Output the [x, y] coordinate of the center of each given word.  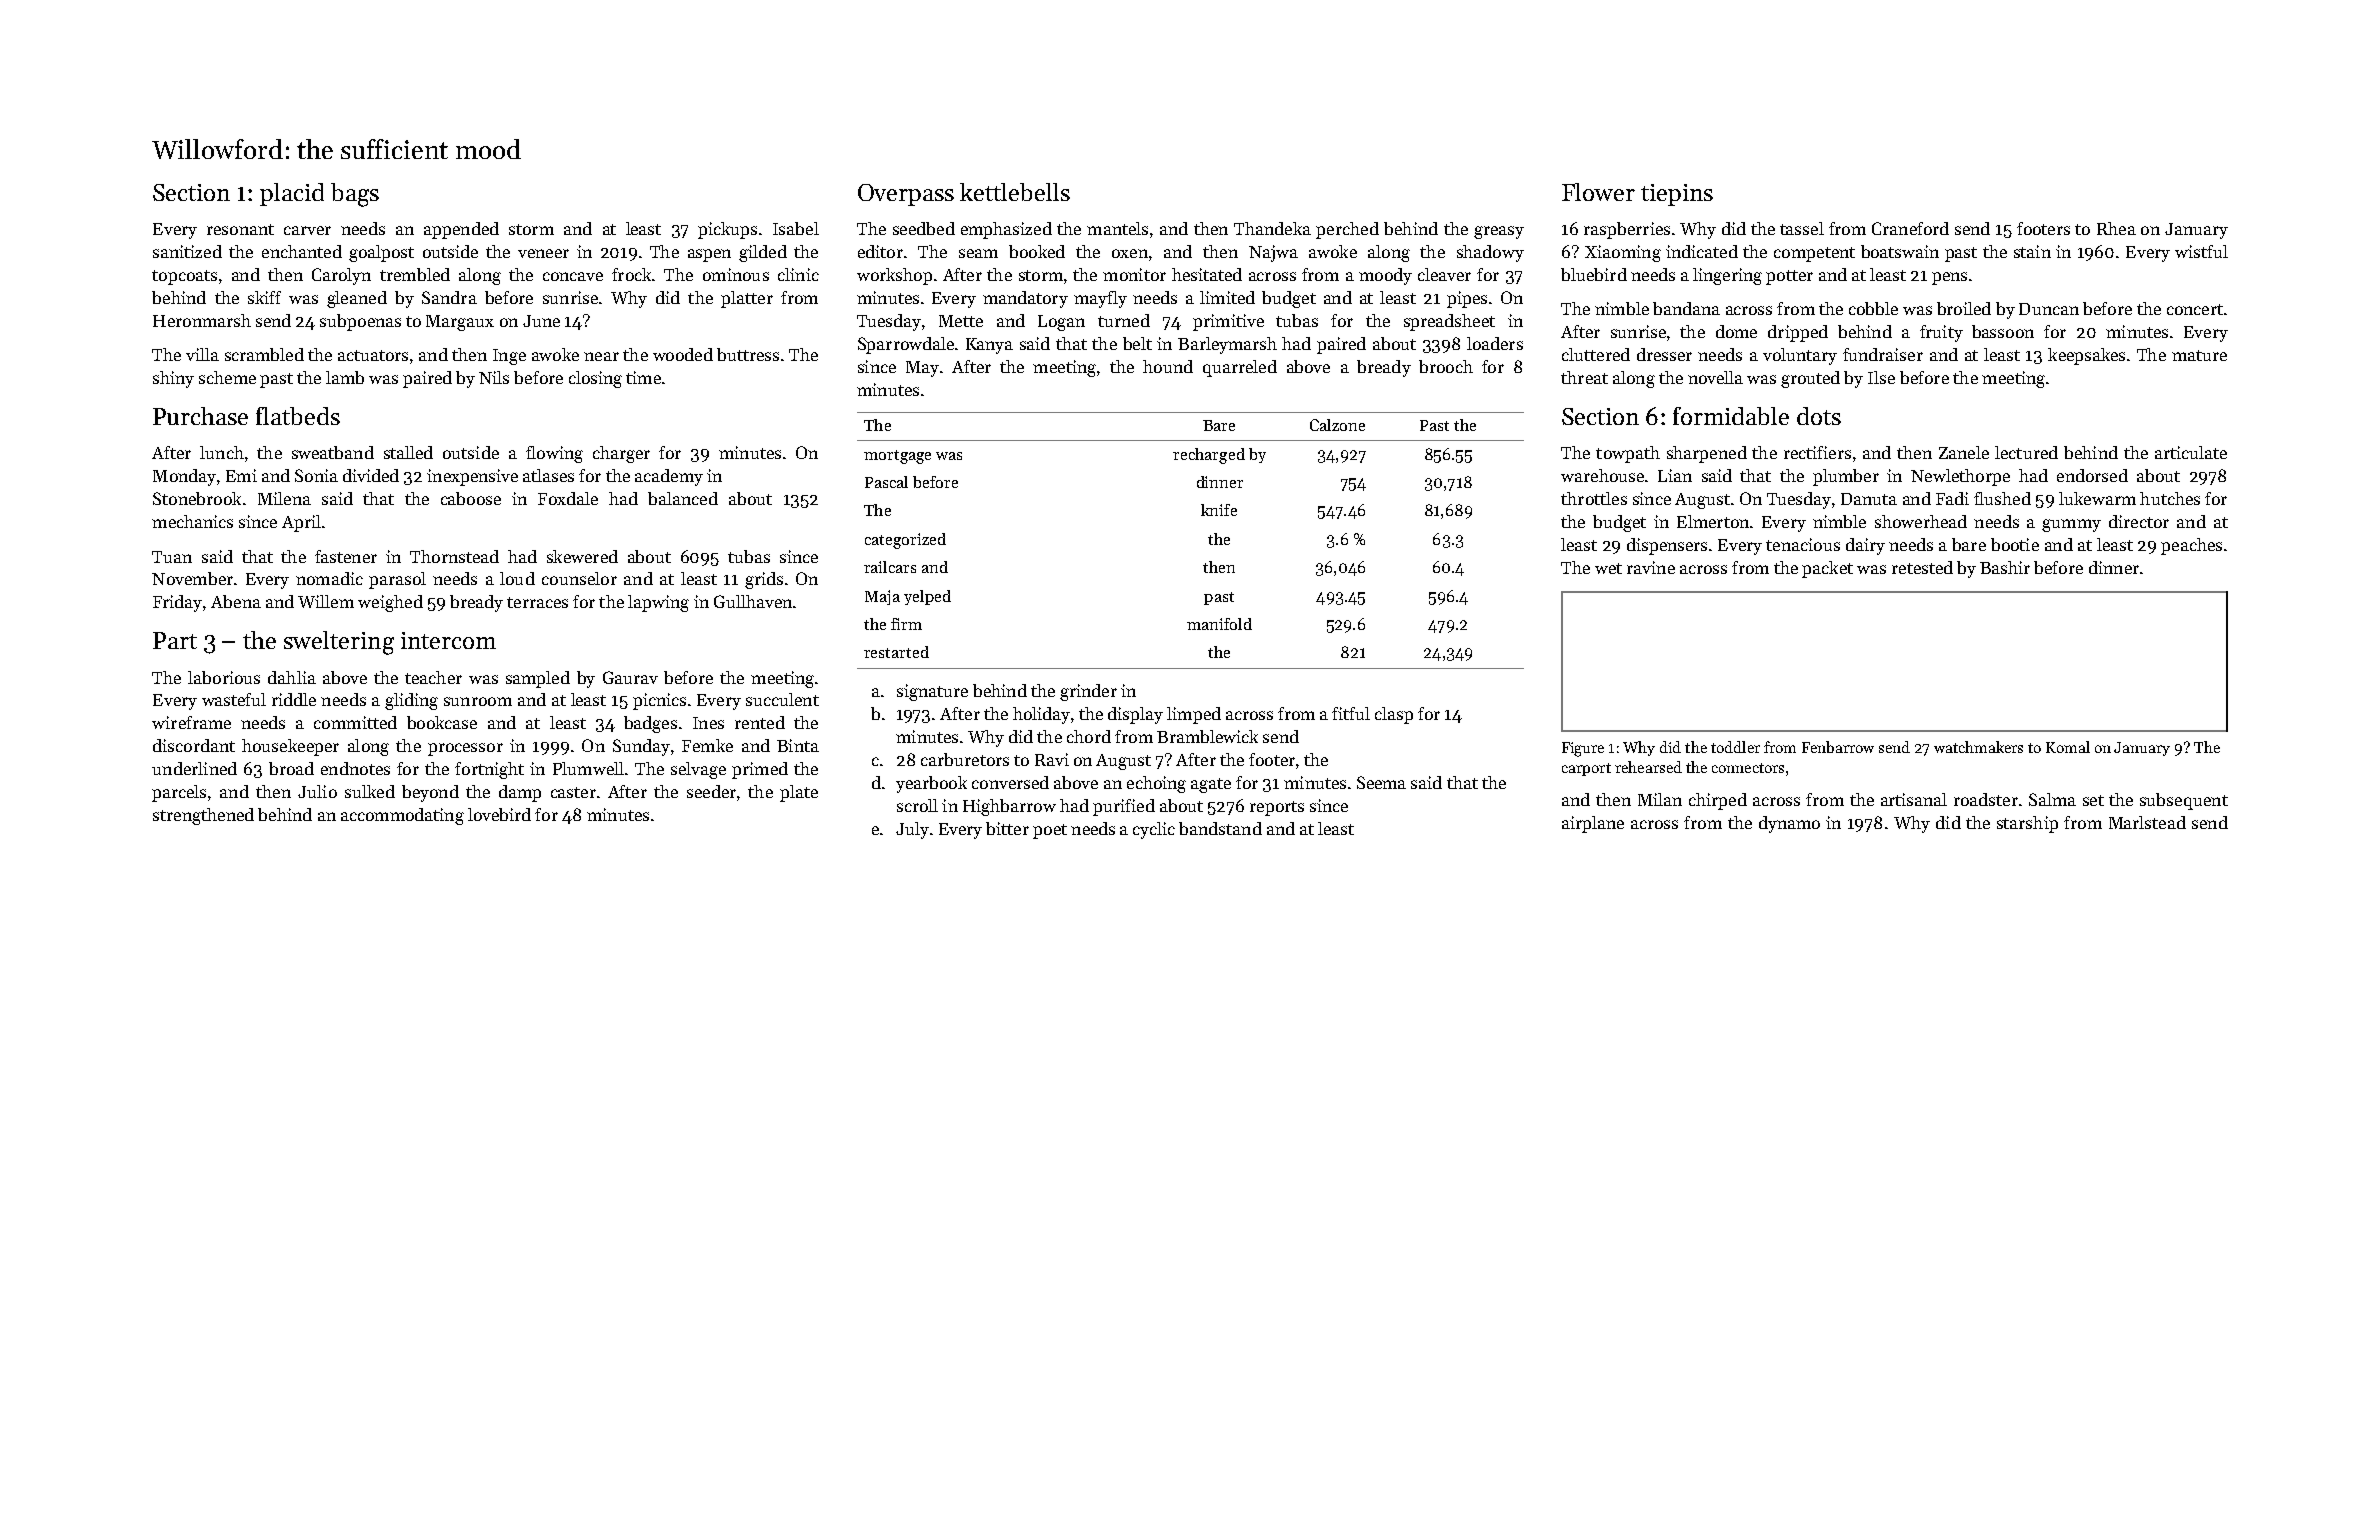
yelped [927, 597]
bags [355, 195]
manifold [1219, 624]
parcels [179, 793]
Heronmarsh [202, 320]
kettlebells [1015, 192]
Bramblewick [1207, 736]
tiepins [1677, 195]
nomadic [329, 578]
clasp [1394, 715]
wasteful [234, 699]
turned [1124, 320]
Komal [2068, 747]
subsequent [2184, 801]
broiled [1964, 308]
